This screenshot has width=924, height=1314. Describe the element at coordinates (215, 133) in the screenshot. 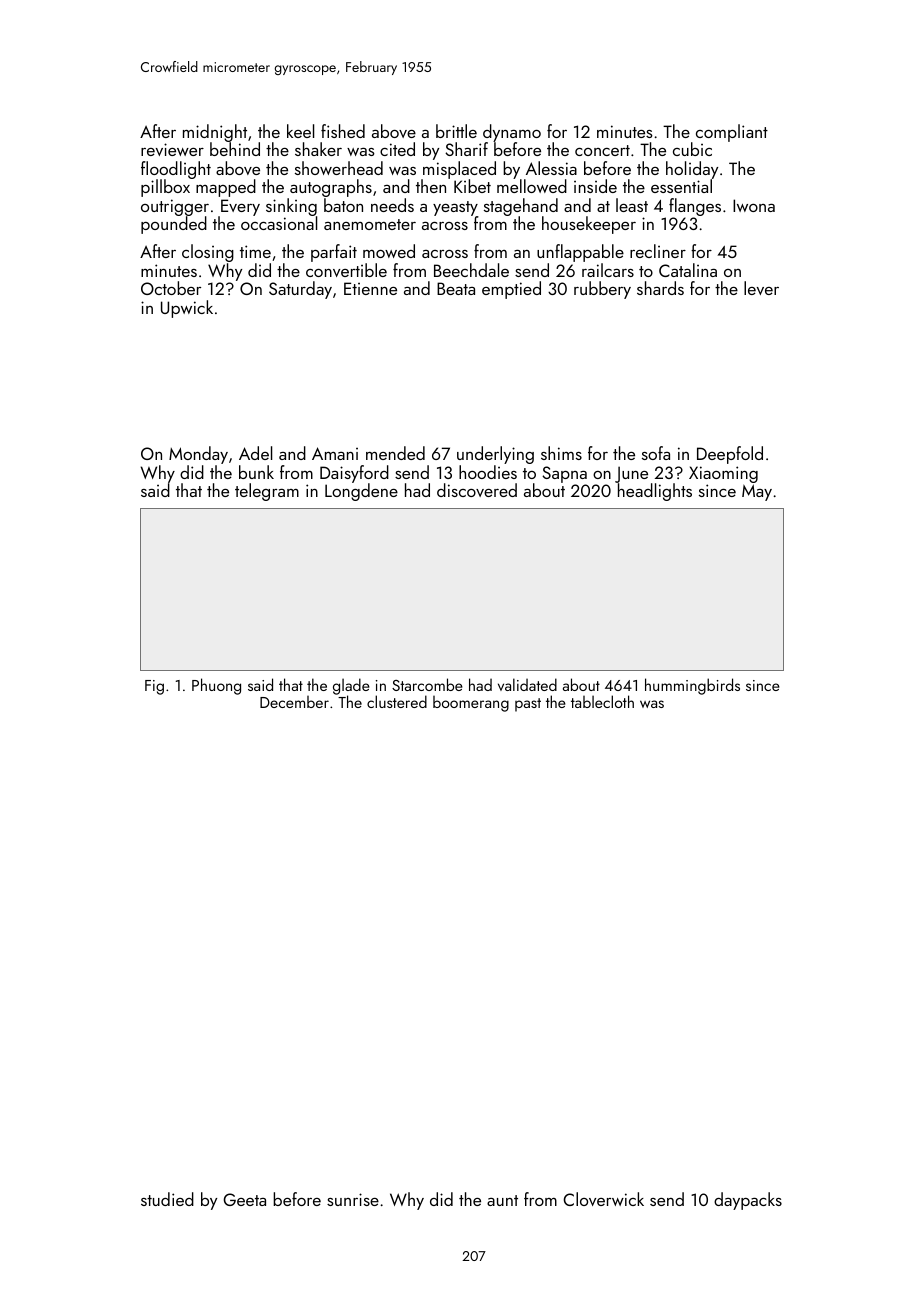

I see `midnight` at that location.
